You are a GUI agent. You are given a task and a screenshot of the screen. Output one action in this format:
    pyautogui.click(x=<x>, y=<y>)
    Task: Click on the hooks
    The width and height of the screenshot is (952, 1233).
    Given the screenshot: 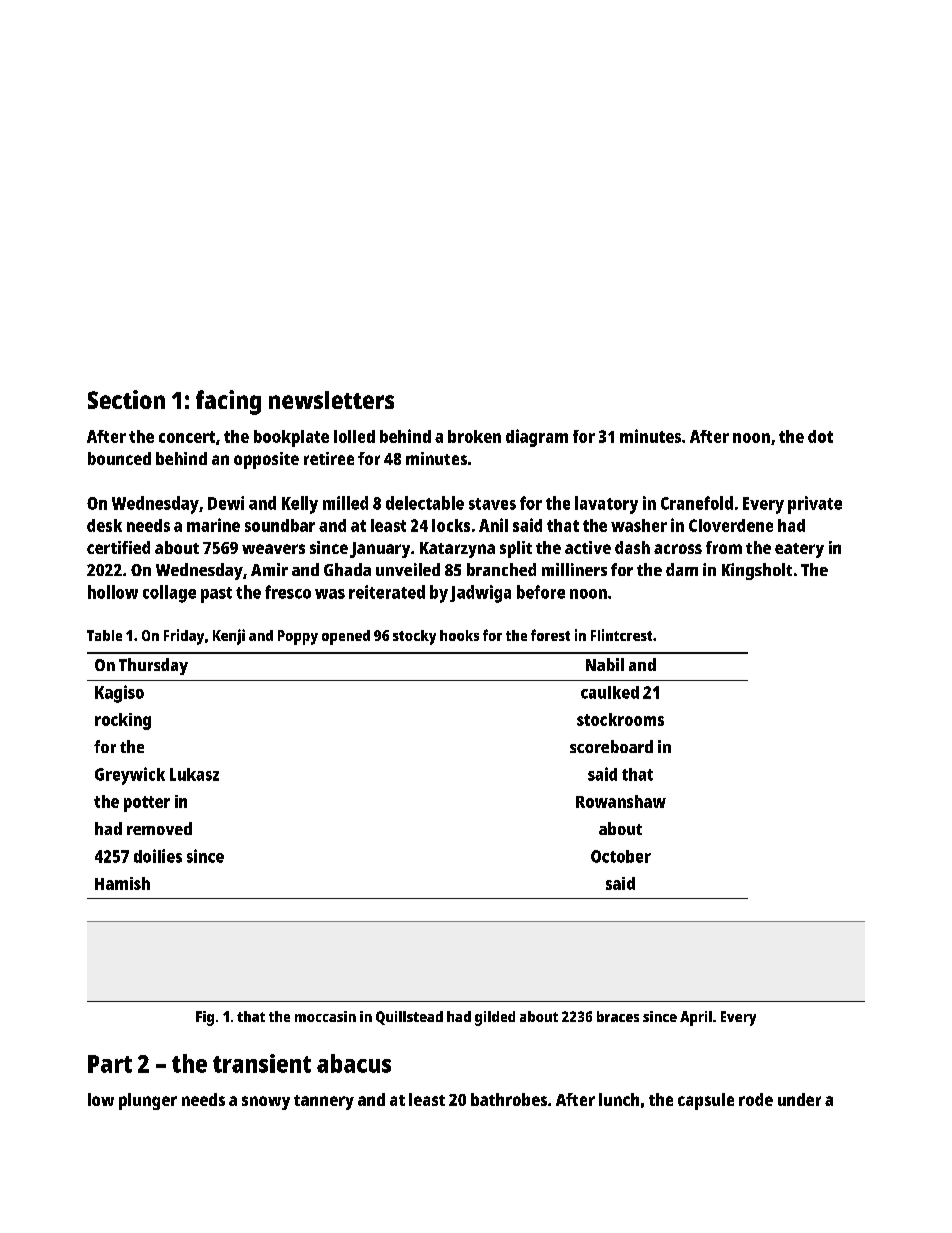 What is the action you would take?
    pyautogui.click(x=459, y=635)
